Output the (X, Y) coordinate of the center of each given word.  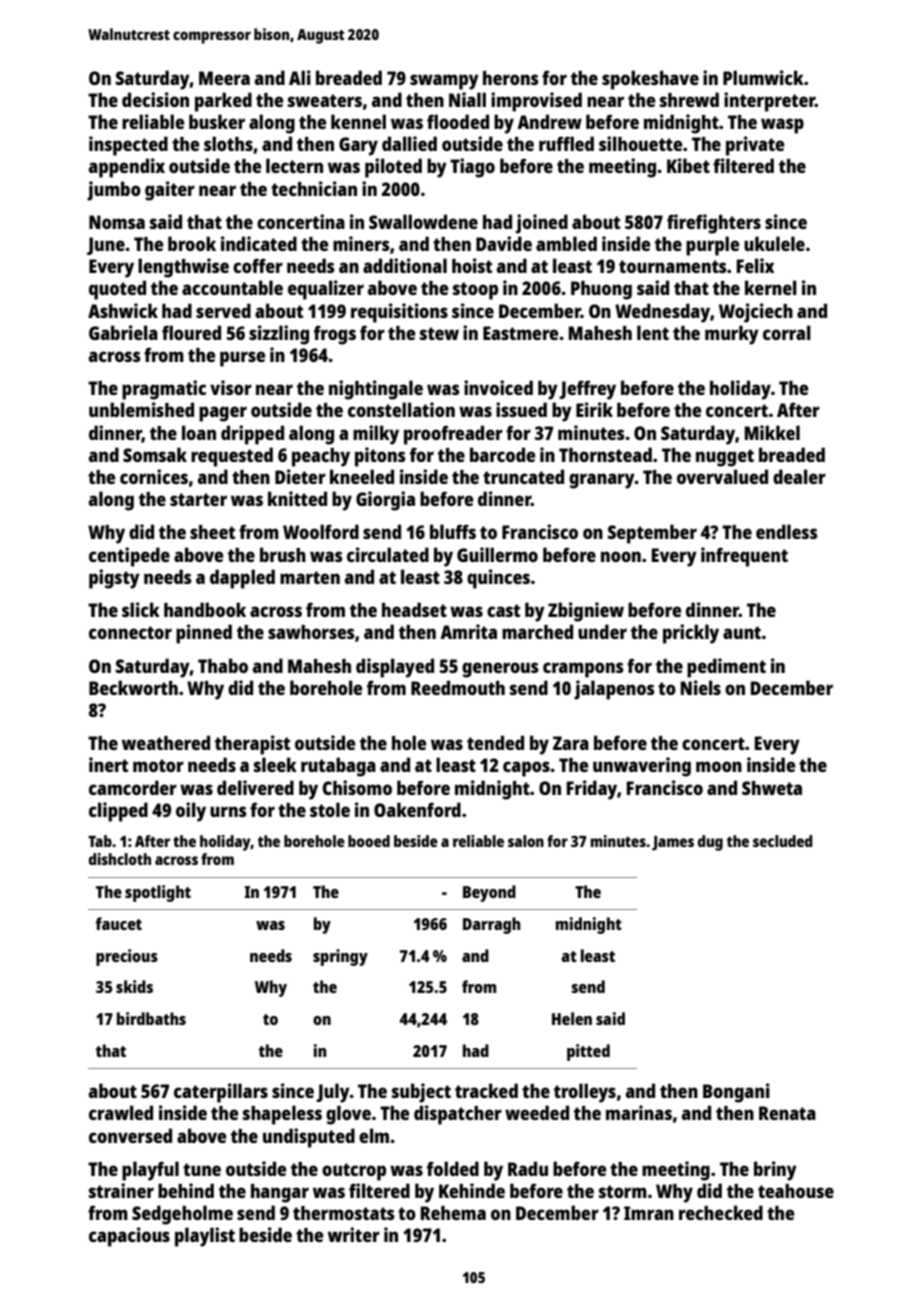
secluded (782, 841)
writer (354, 1234)
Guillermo (497, 554)
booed (369, 841)
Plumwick (763, 77)
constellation (401, 409)
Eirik (594, 409)
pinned (204, 634)
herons (511, 78)
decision (155, 99)
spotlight (158, 893)
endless (787, 531)
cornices (154, 476)
